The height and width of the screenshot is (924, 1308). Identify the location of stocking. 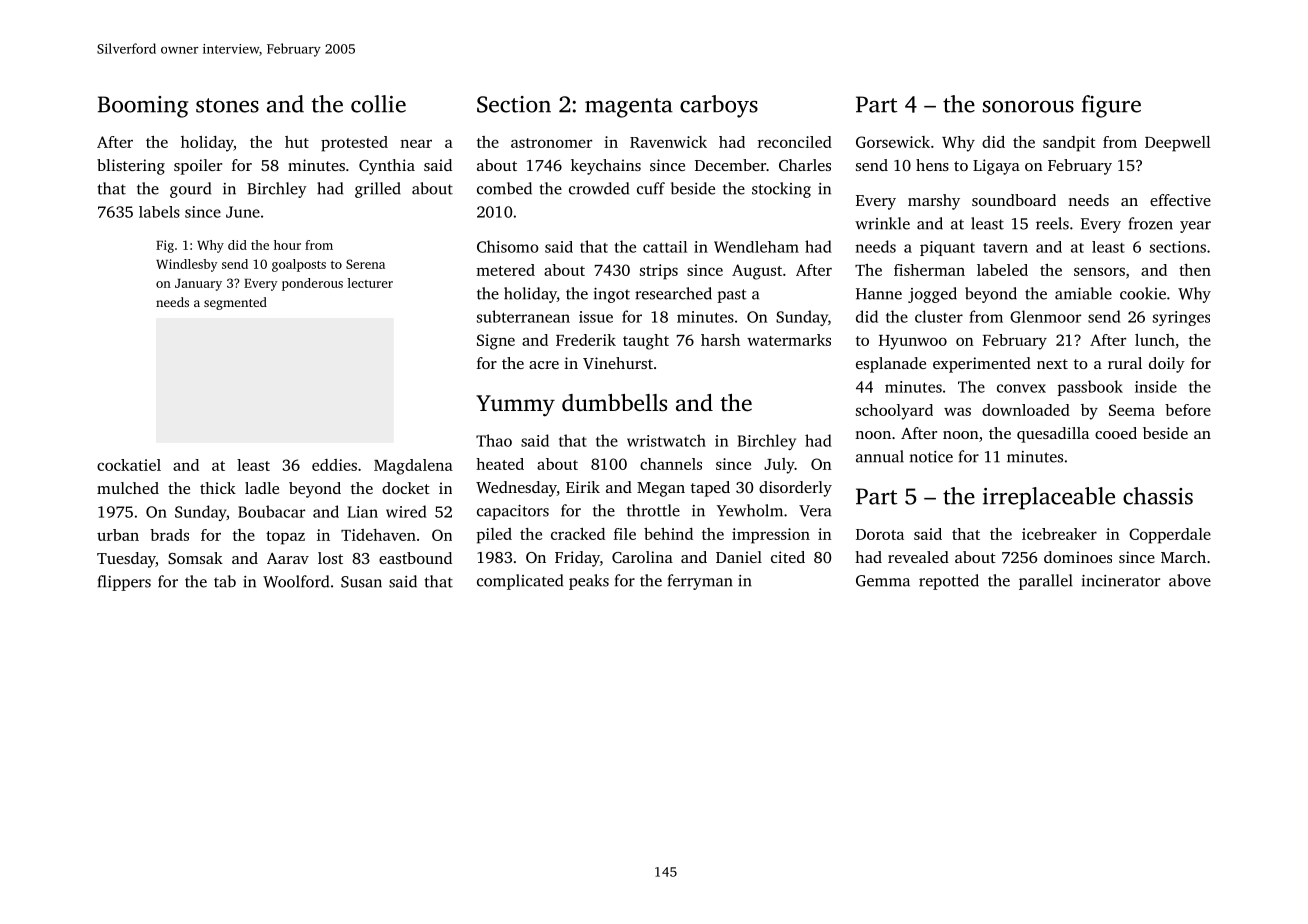
(781, 190).
